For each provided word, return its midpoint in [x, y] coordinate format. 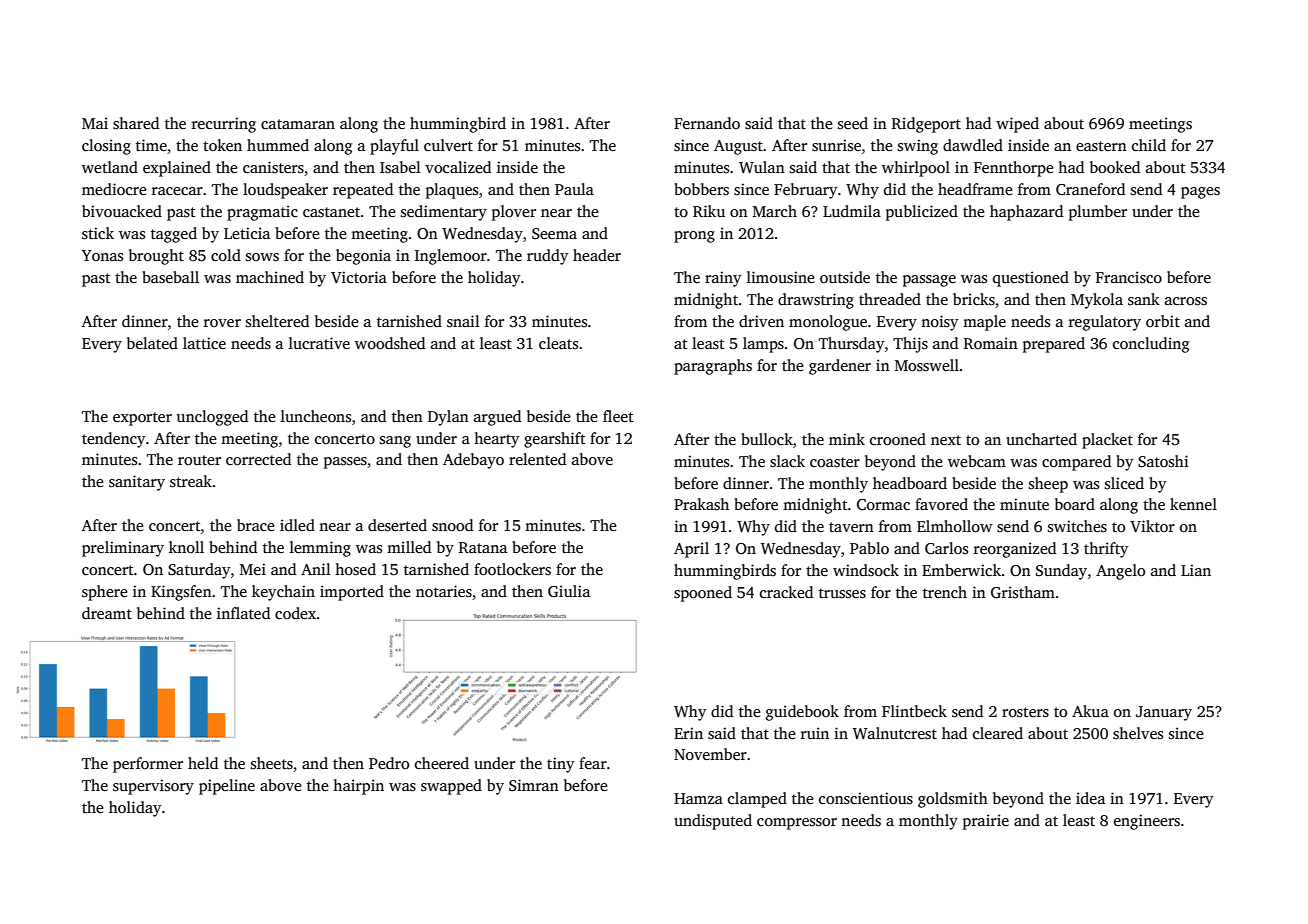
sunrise [836, 145]
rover [222, 323]
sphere [105, 593]
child [1149, 145]
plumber [1098, 213]
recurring [224, 125]
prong [694, 237]
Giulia [569, 591]
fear [593, 763]
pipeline [227, 787]
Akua [1090, 711]
